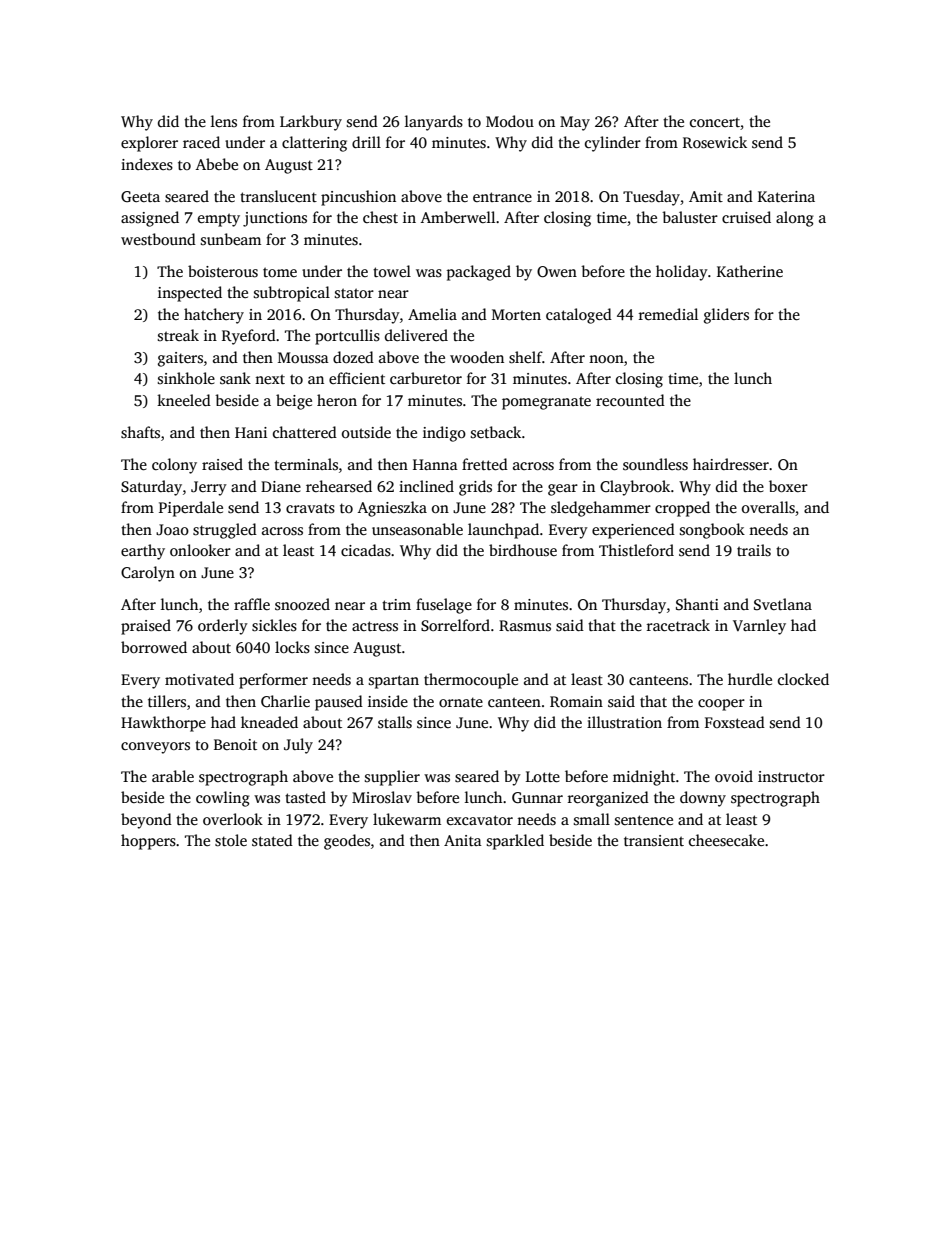  I want to click on fuselage, so click(444, 606).
